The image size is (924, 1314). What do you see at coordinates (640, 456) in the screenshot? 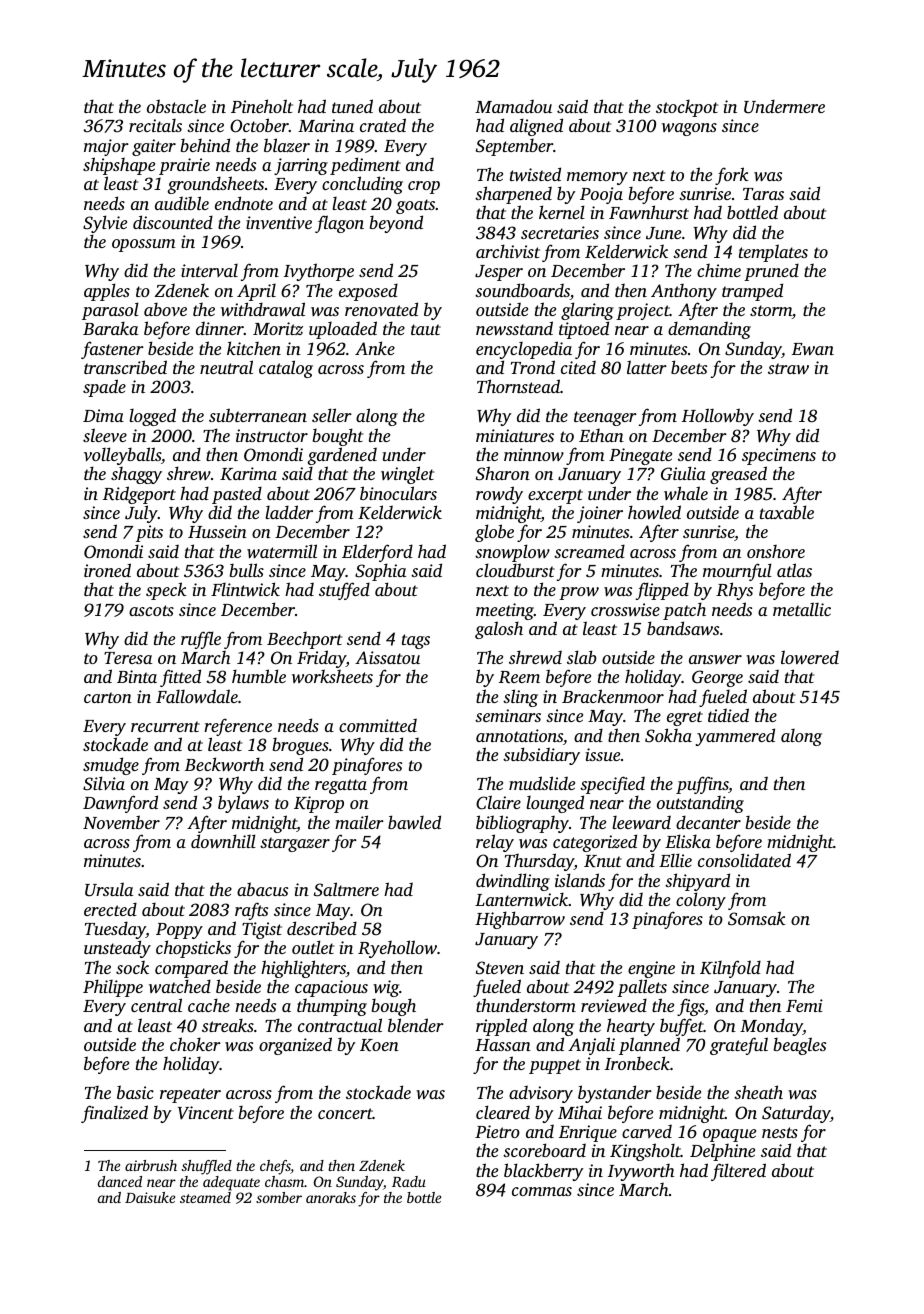
I see `Pinegate` at bounding box center [640, 456].
